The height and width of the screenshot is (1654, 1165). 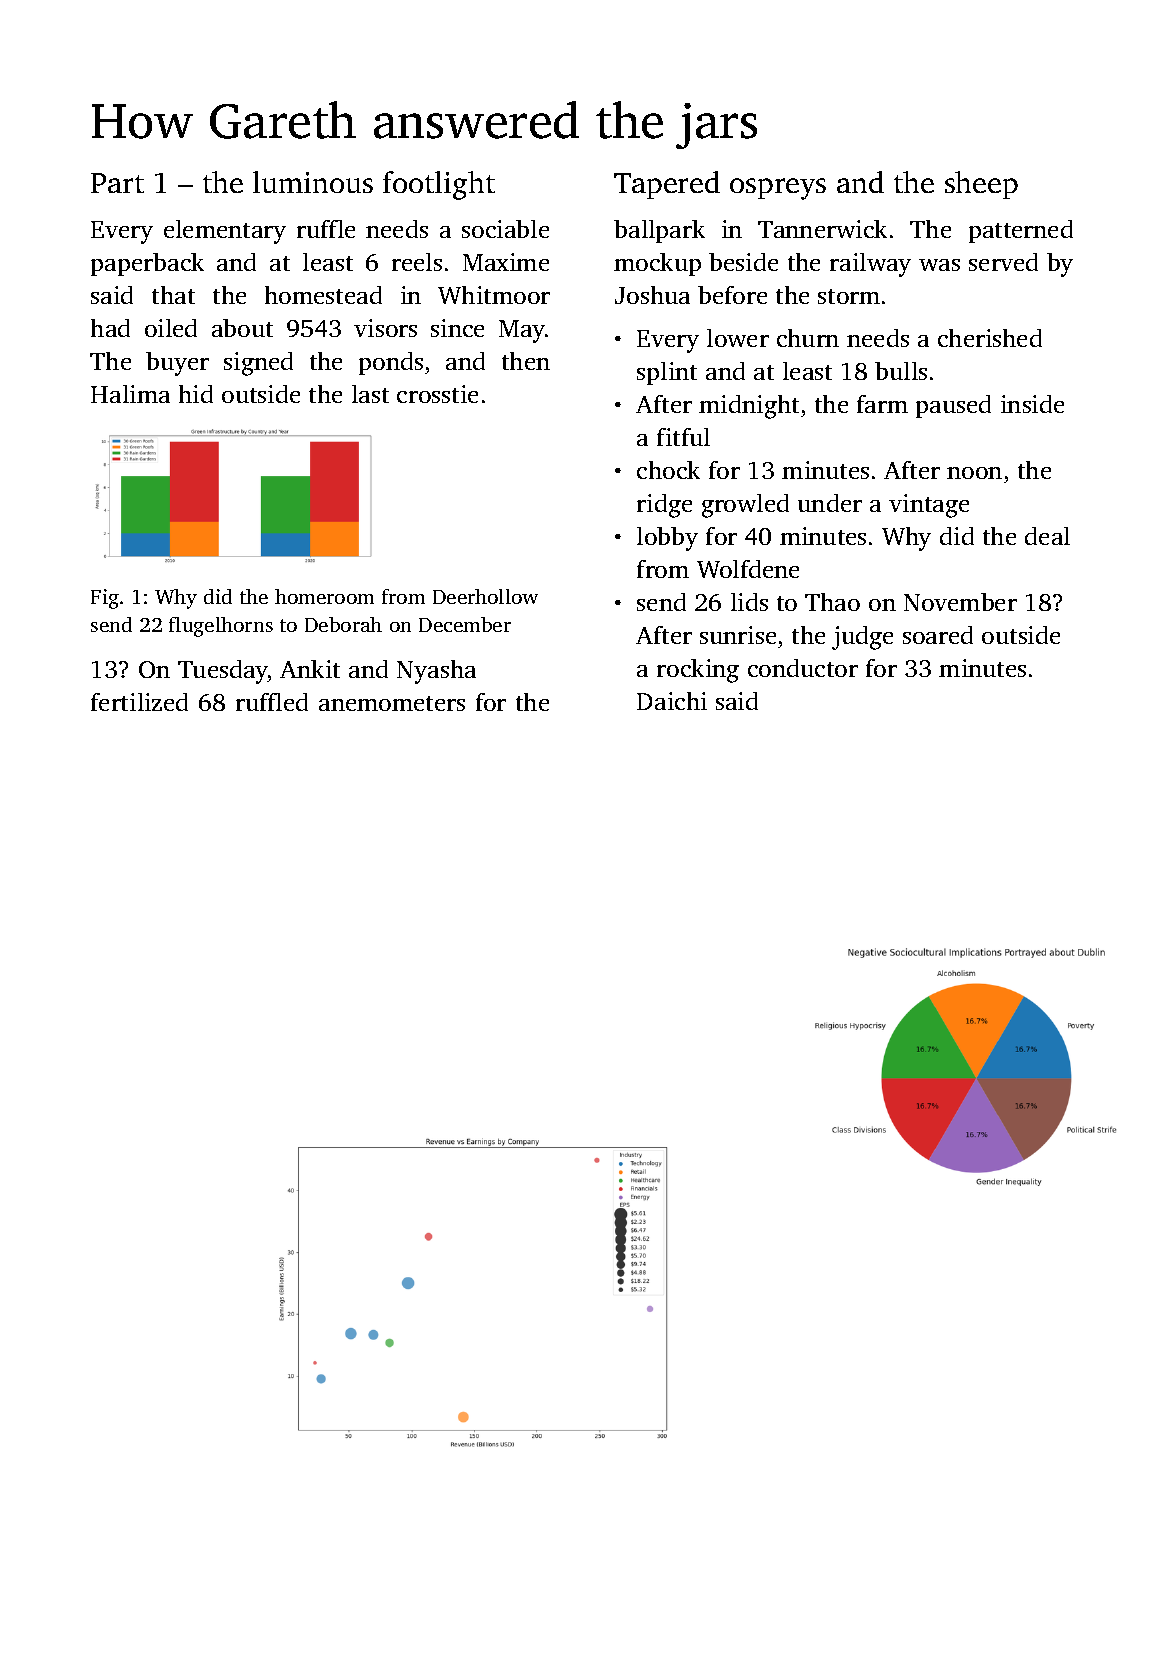 What do you see at coordinates (485, 596) in the screenshot?
I see `Deerhollow` at bounding box center [485, 596].
